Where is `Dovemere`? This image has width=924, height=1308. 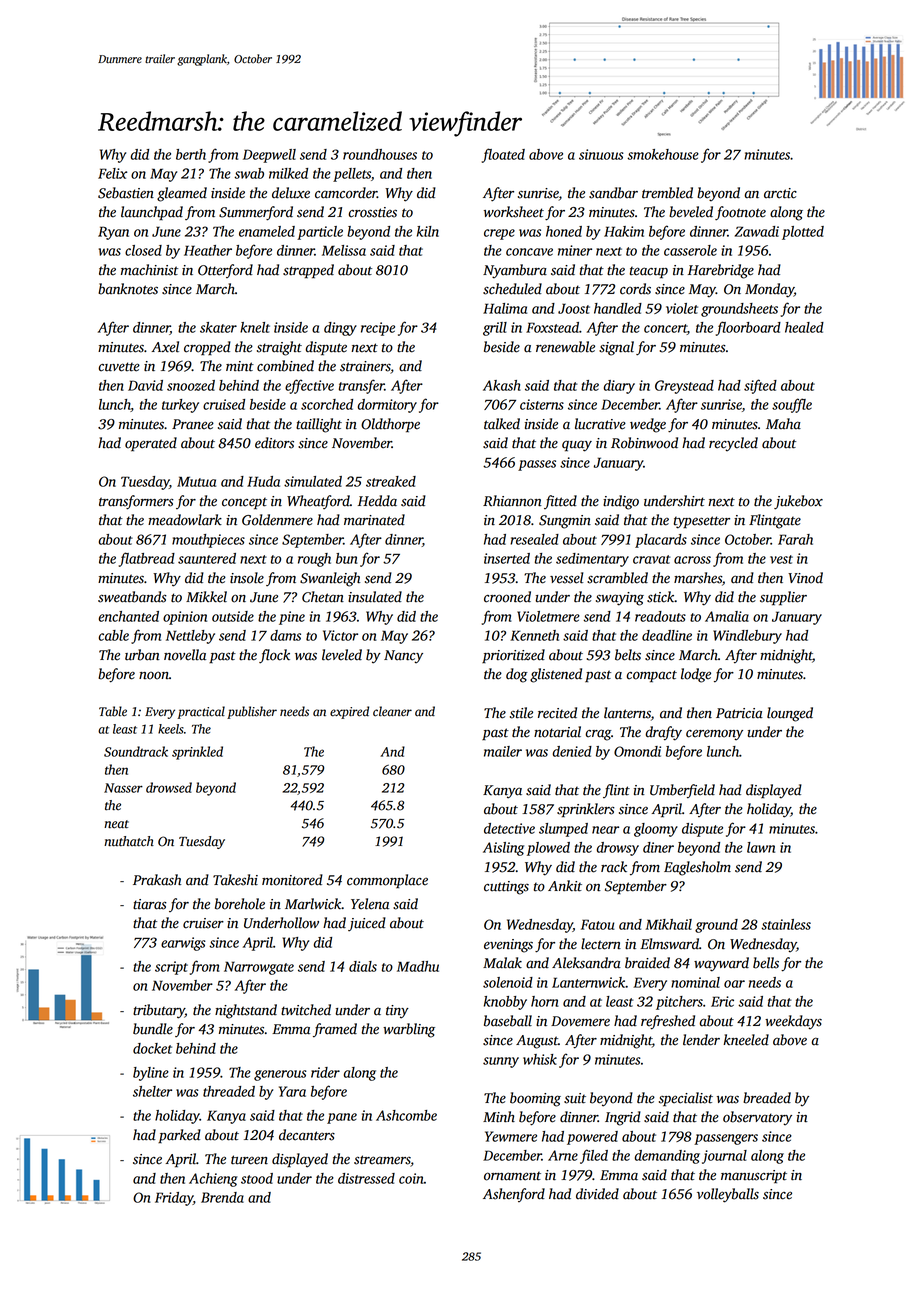
Dovemere is located at coordinates (580, 1021).
